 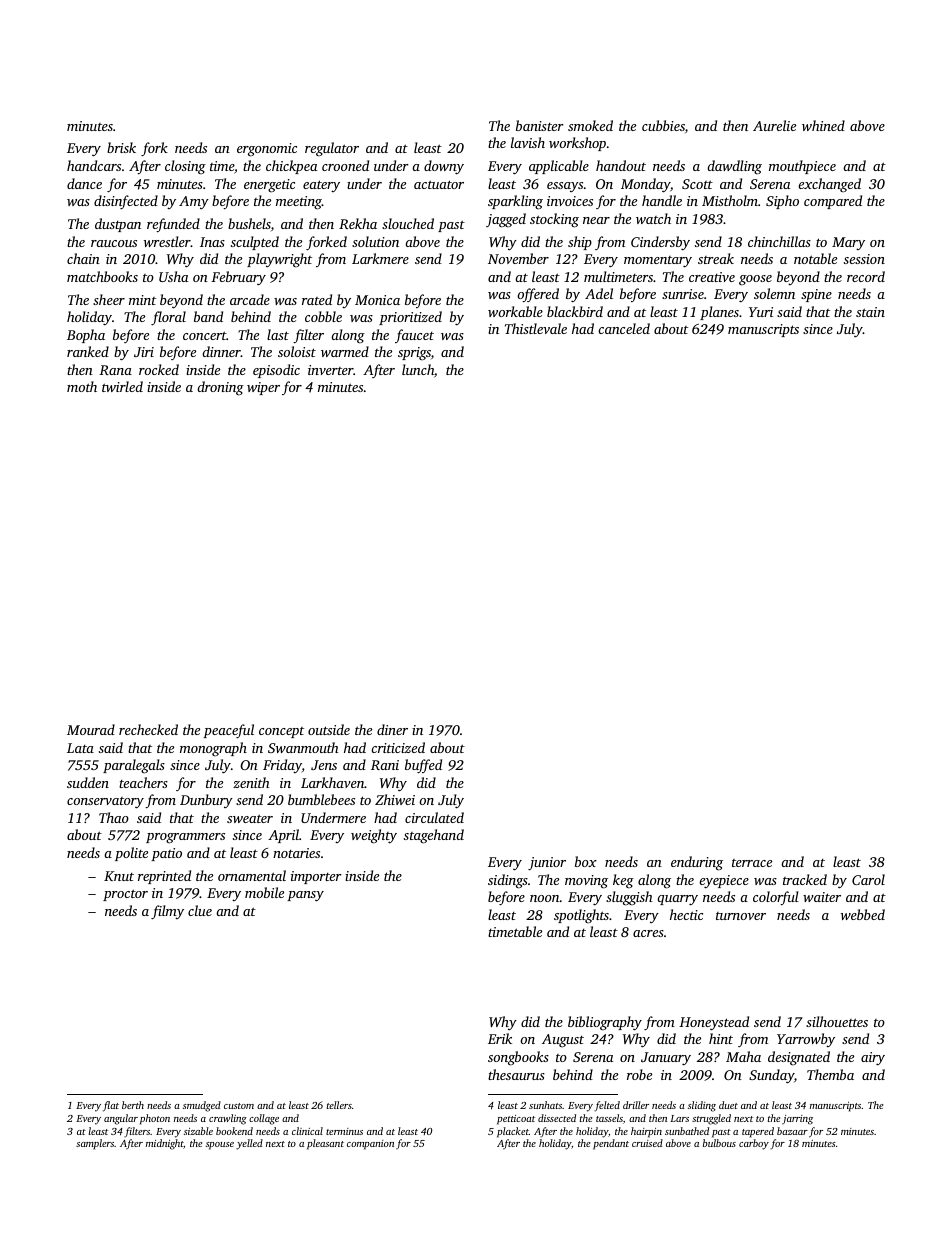 I want to click on yelled, so click(x=249, y=1144).
